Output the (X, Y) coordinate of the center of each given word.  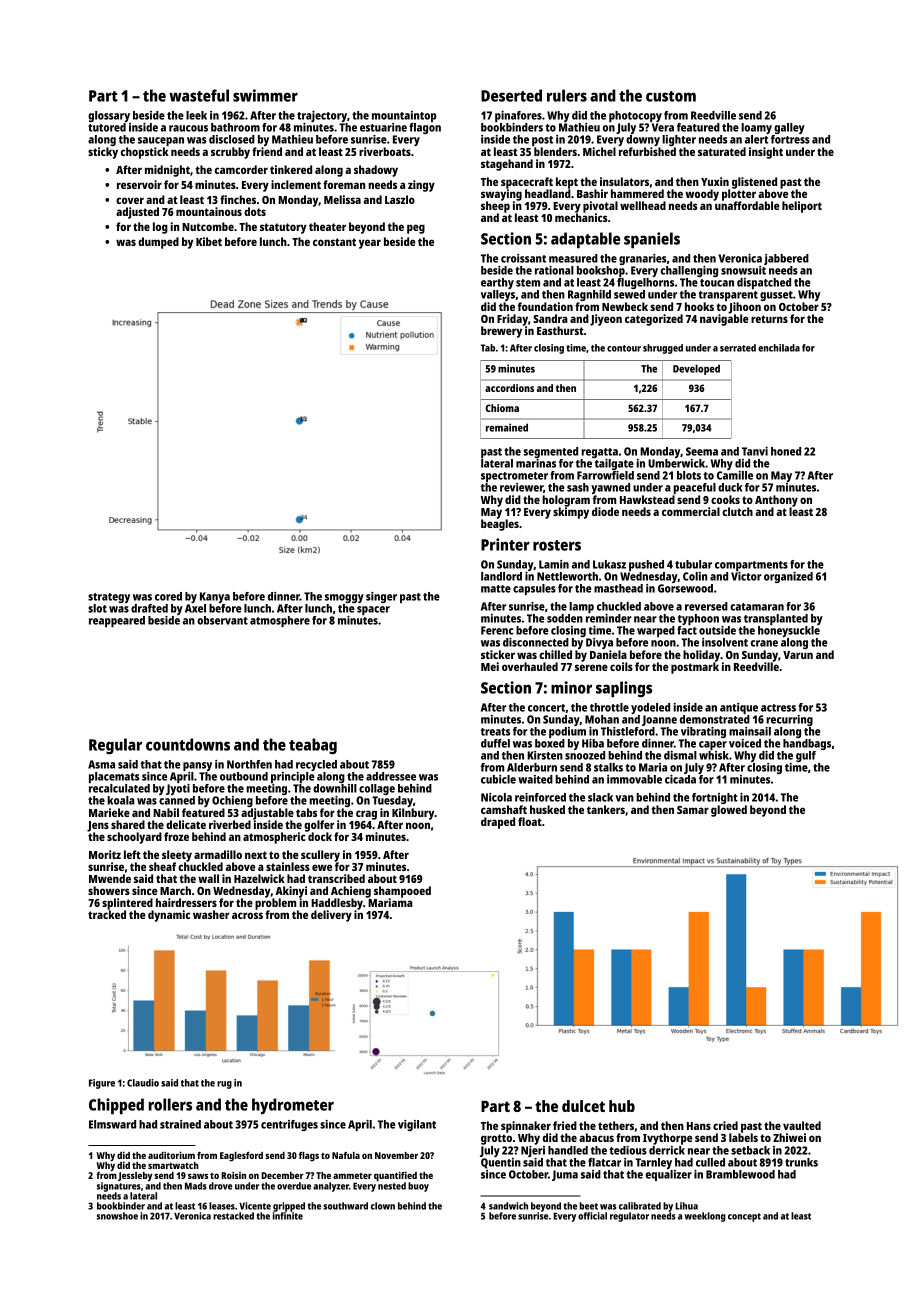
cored (168, 596)
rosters (557, 545)
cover (130, 200)
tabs (306, 812)
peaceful (694, 488)
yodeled (650, 708)
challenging (689, 271)
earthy (497, 283)
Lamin (554, 564)
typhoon (698, 619)
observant (222, 620)
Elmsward (112, 1124)
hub (622, 1106)
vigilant (417, 1125)
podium (567, 732)
